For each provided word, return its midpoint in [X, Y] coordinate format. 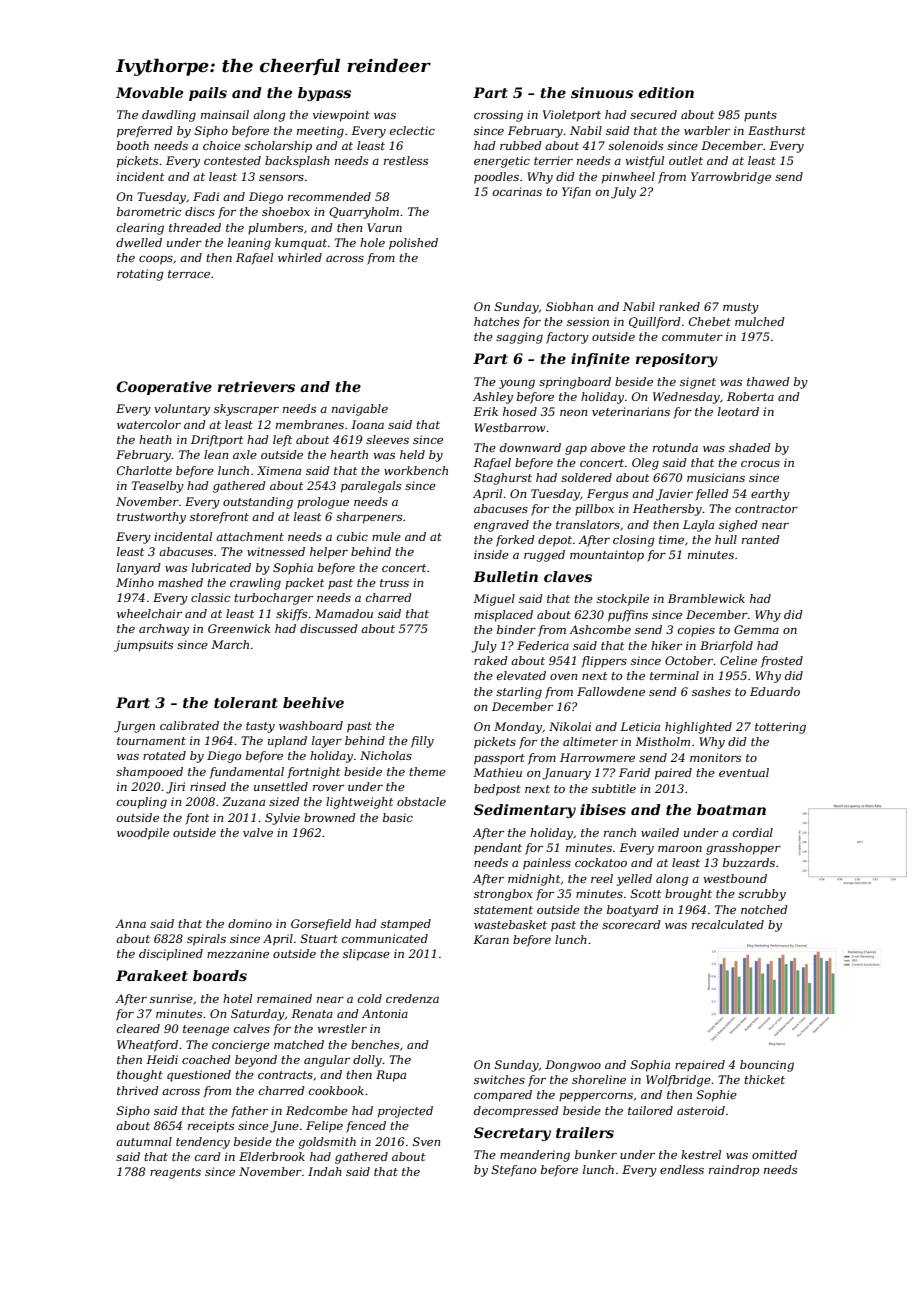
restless [406, 160]
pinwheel [628, 178]
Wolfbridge [678, 1081]
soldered [586, 477]
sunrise [171, 998]
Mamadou [344, 613]
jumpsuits [143, 646]
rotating [140, 275]
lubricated [221, 567]
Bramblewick [706, 598]
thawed [768, 381]
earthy [770, 495]
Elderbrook [272, 1156]
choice [222, 145]
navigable [360, 410]
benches [375, 1044]
